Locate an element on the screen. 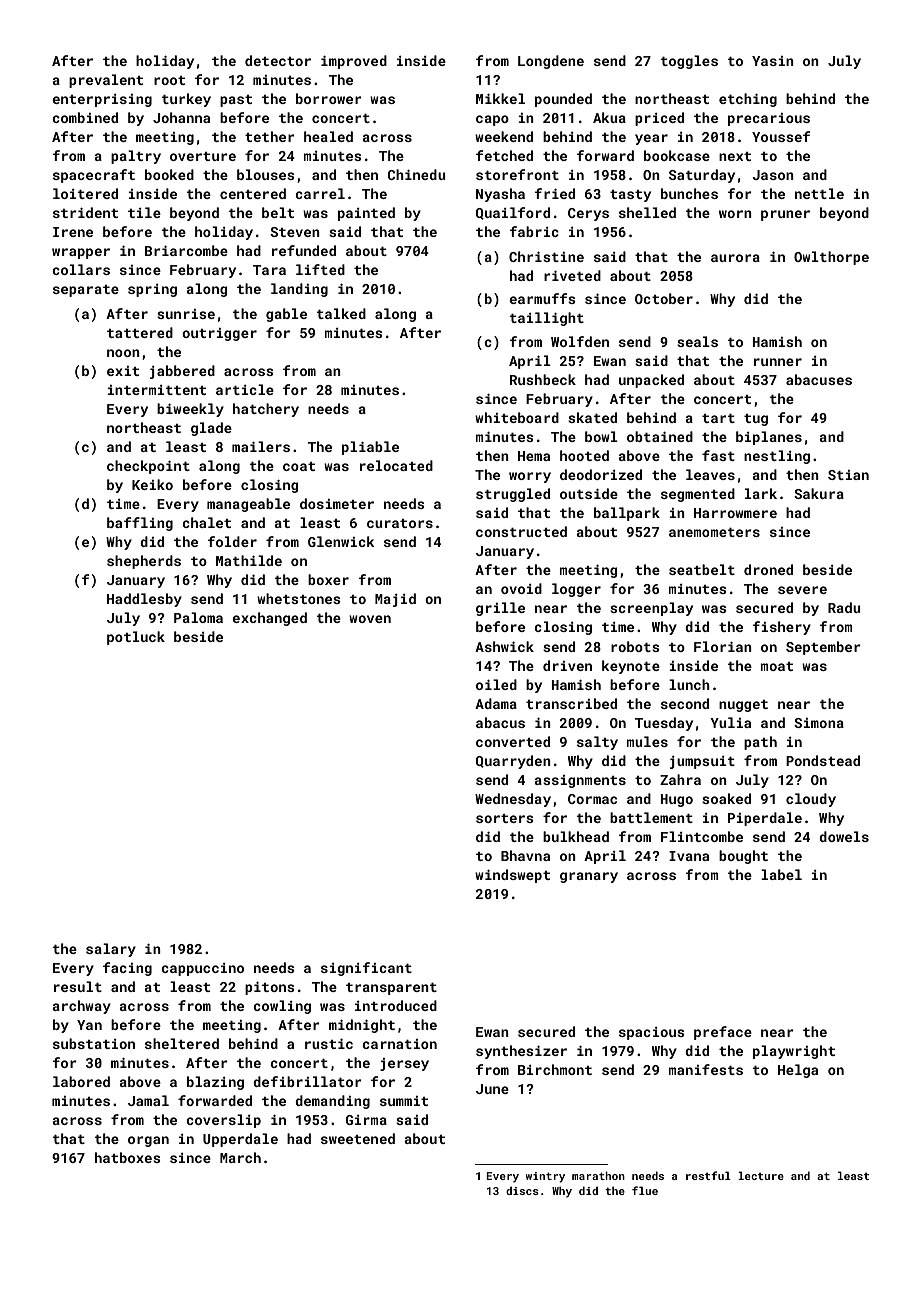  March is located at coordinates (240, 1157).
